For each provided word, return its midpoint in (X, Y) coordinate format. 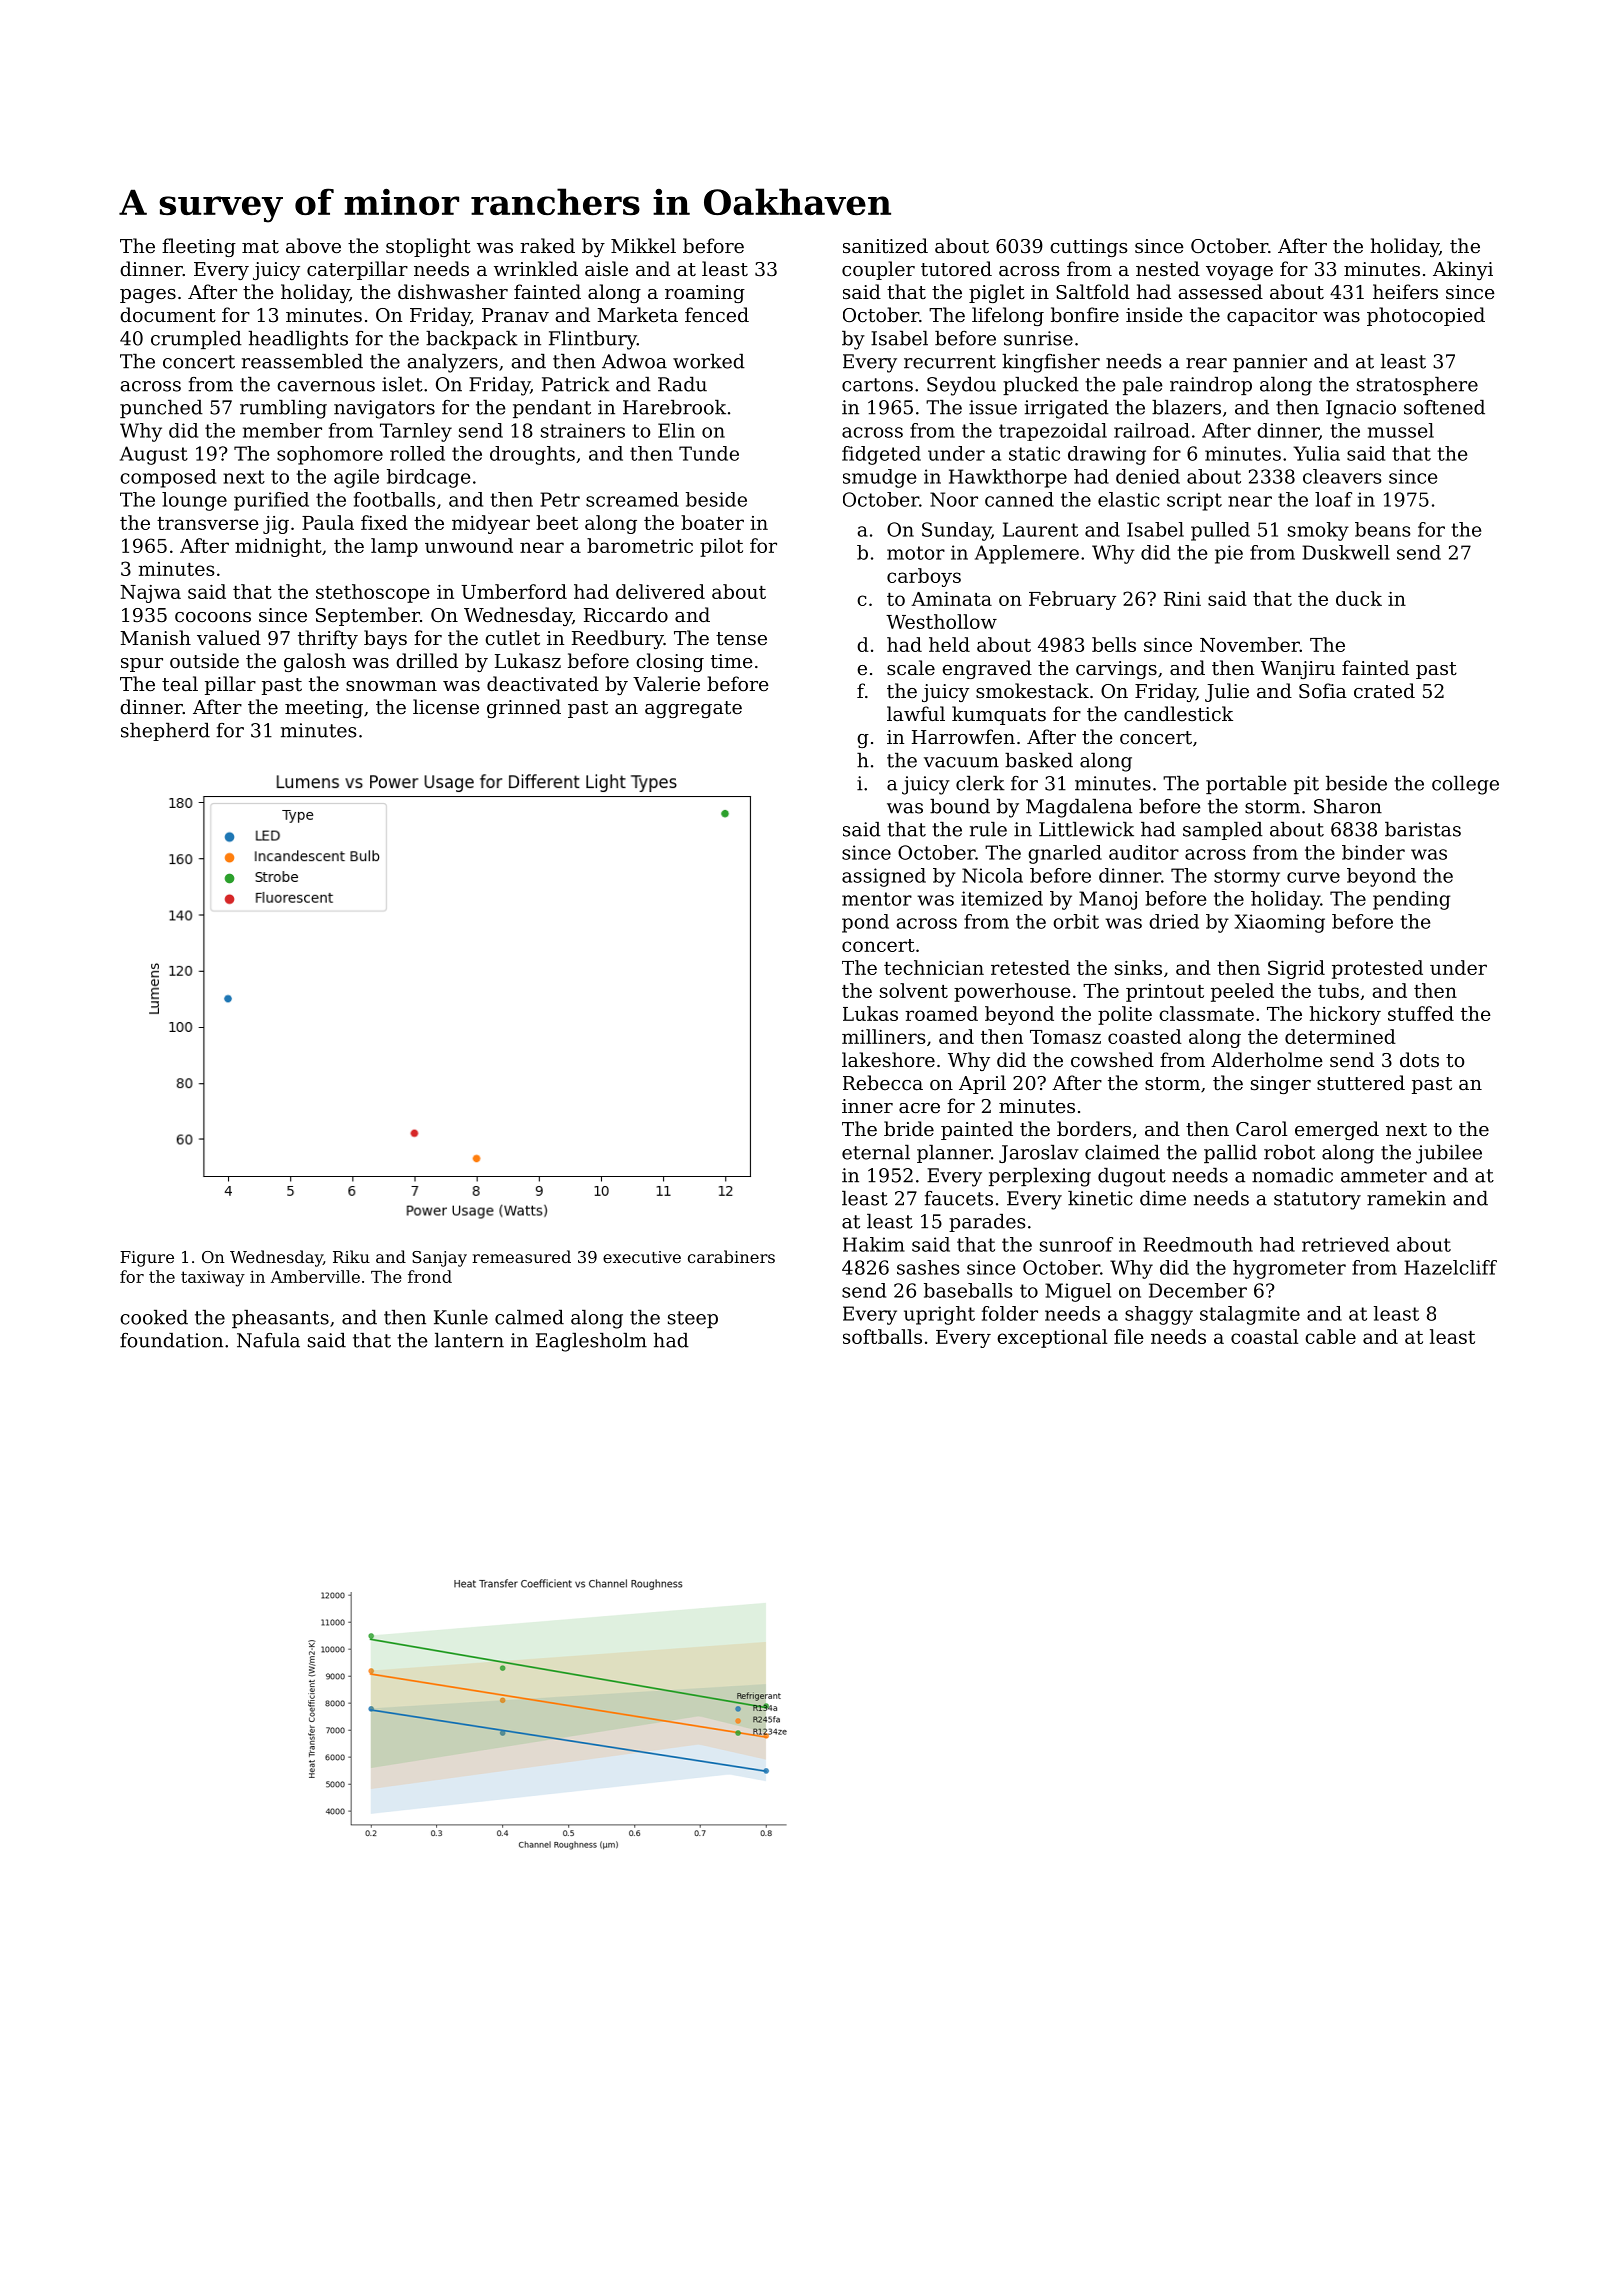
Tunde (709, 453)
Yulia (1316, 453)
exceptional (1052, 1338)
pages (148, 296)
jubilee (1449, 1154)
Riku (351, 1256)
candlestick (1178, 713)
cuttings (1089, 248)
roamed (941, 1013)
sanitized (885, 245)
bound (960, 806)
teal (180, 683)
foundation (171, 1340)
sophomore (330, 455)
